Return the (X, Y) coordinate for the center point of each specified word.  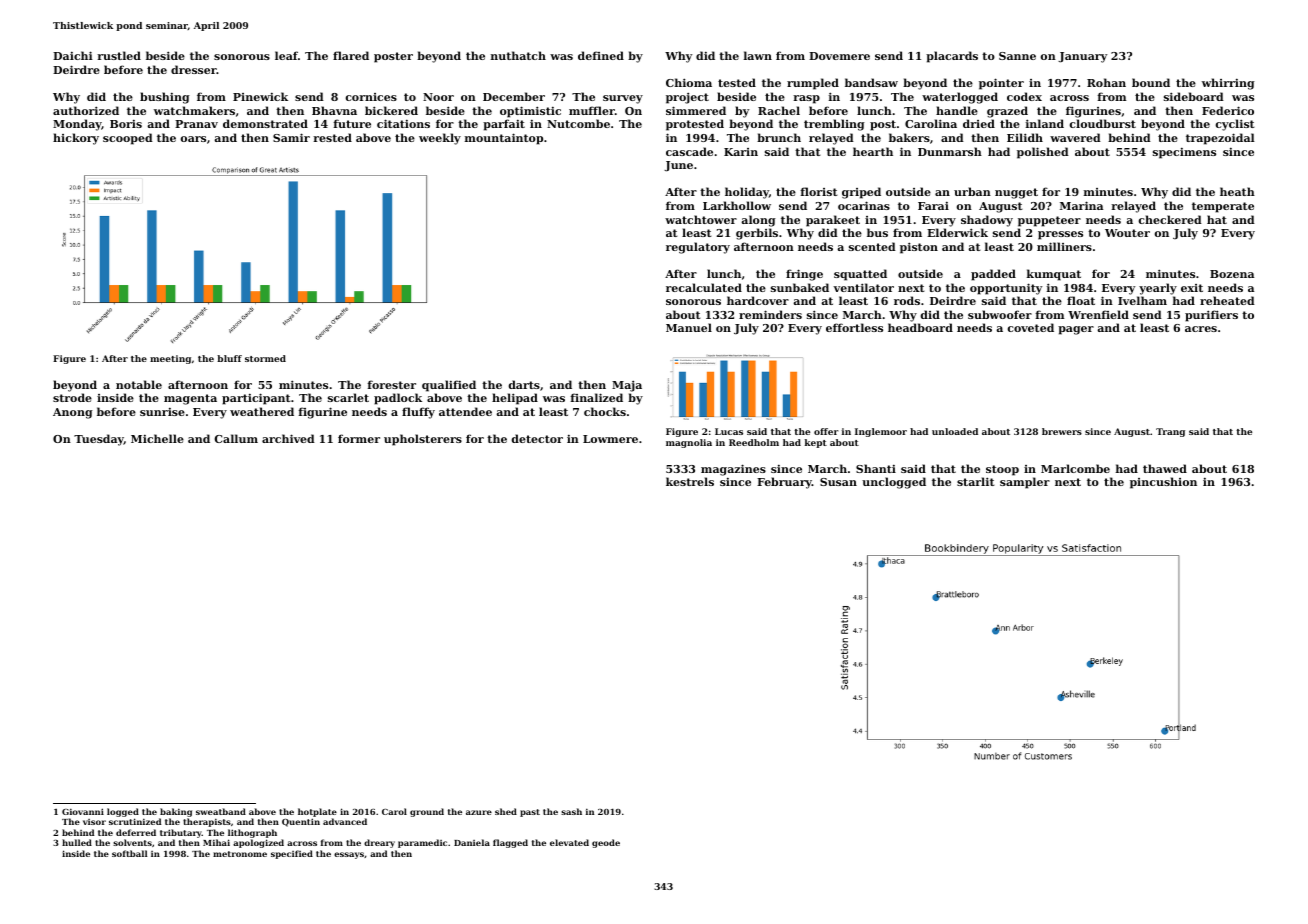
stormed (265, 358)
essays (349, 855)
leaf (286, 55)
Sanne (1017, 56)
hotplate (317, 812)
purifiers (1211, 316)
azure (479, 812)
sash (571, 811)
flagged (510, 843)
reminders (770, 314)
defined (601, 55)
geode (606, 843)
